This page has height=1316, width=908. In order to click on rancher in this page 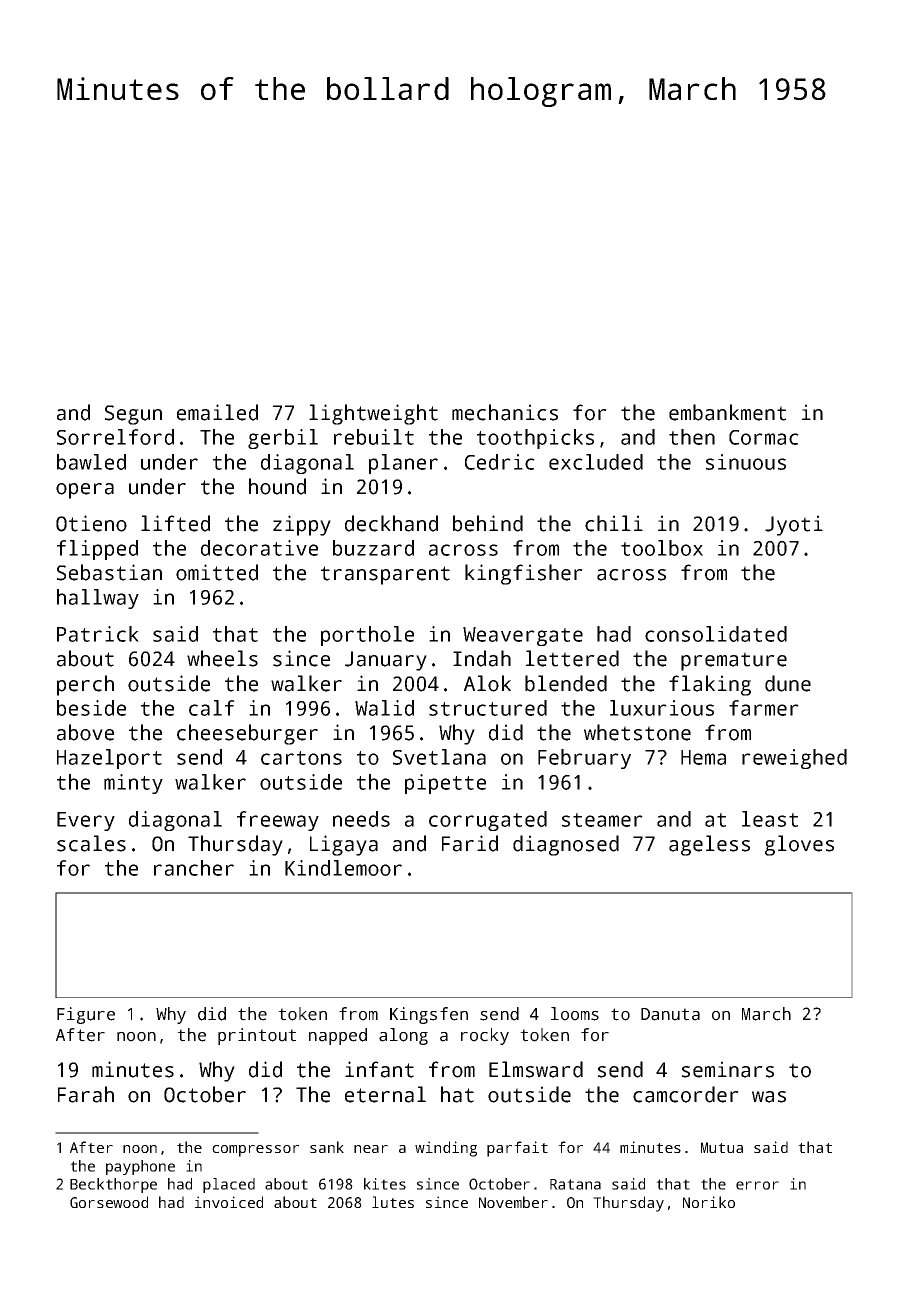, I will do `click(194, 868)`.
